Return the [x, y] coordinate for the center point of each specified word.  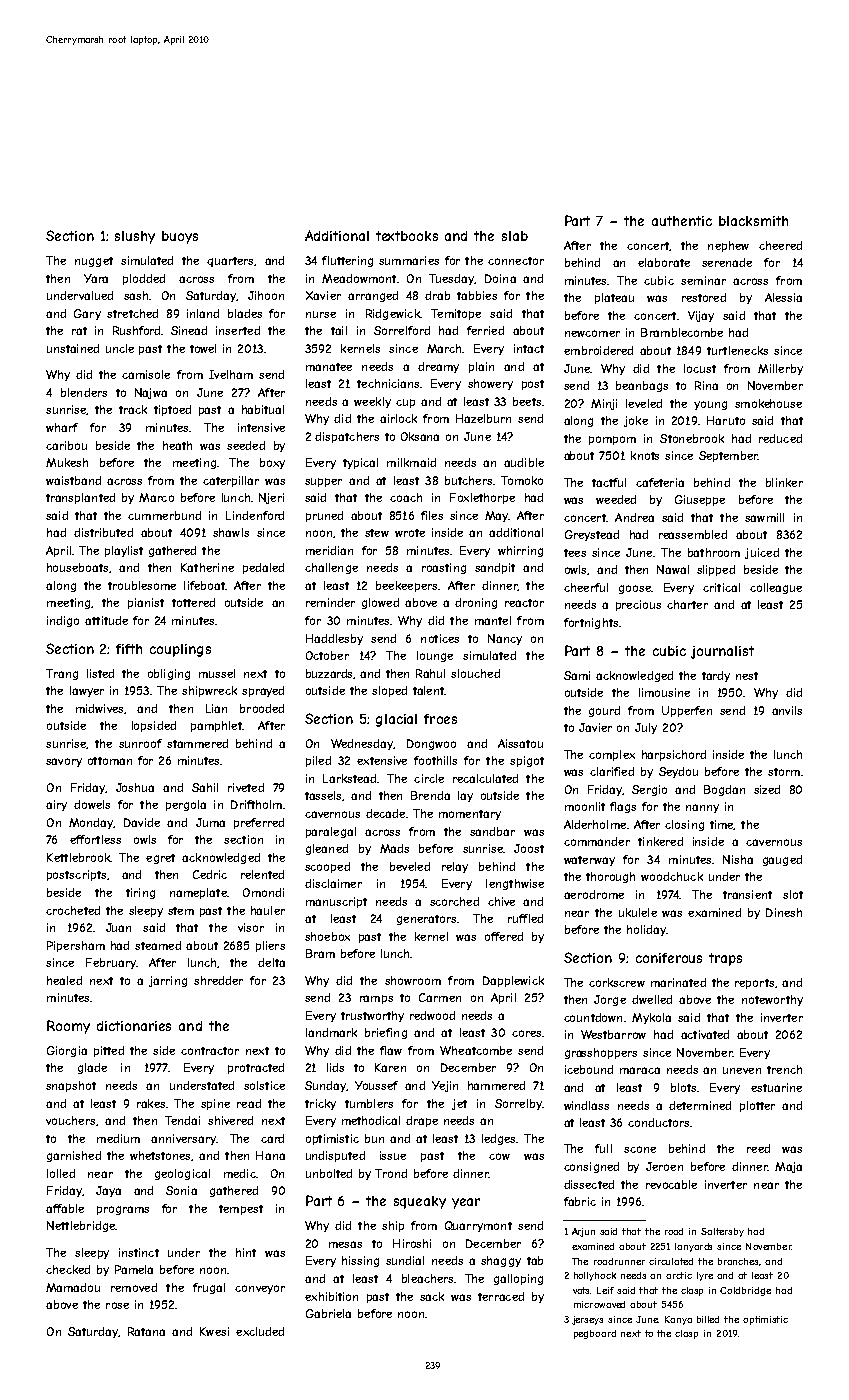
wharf [62, 427]
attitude [106, 620]
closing [684, 825]
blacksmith [753, 221]
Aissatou [520, 743]
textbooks [407, 236]
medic [240, 1173]
